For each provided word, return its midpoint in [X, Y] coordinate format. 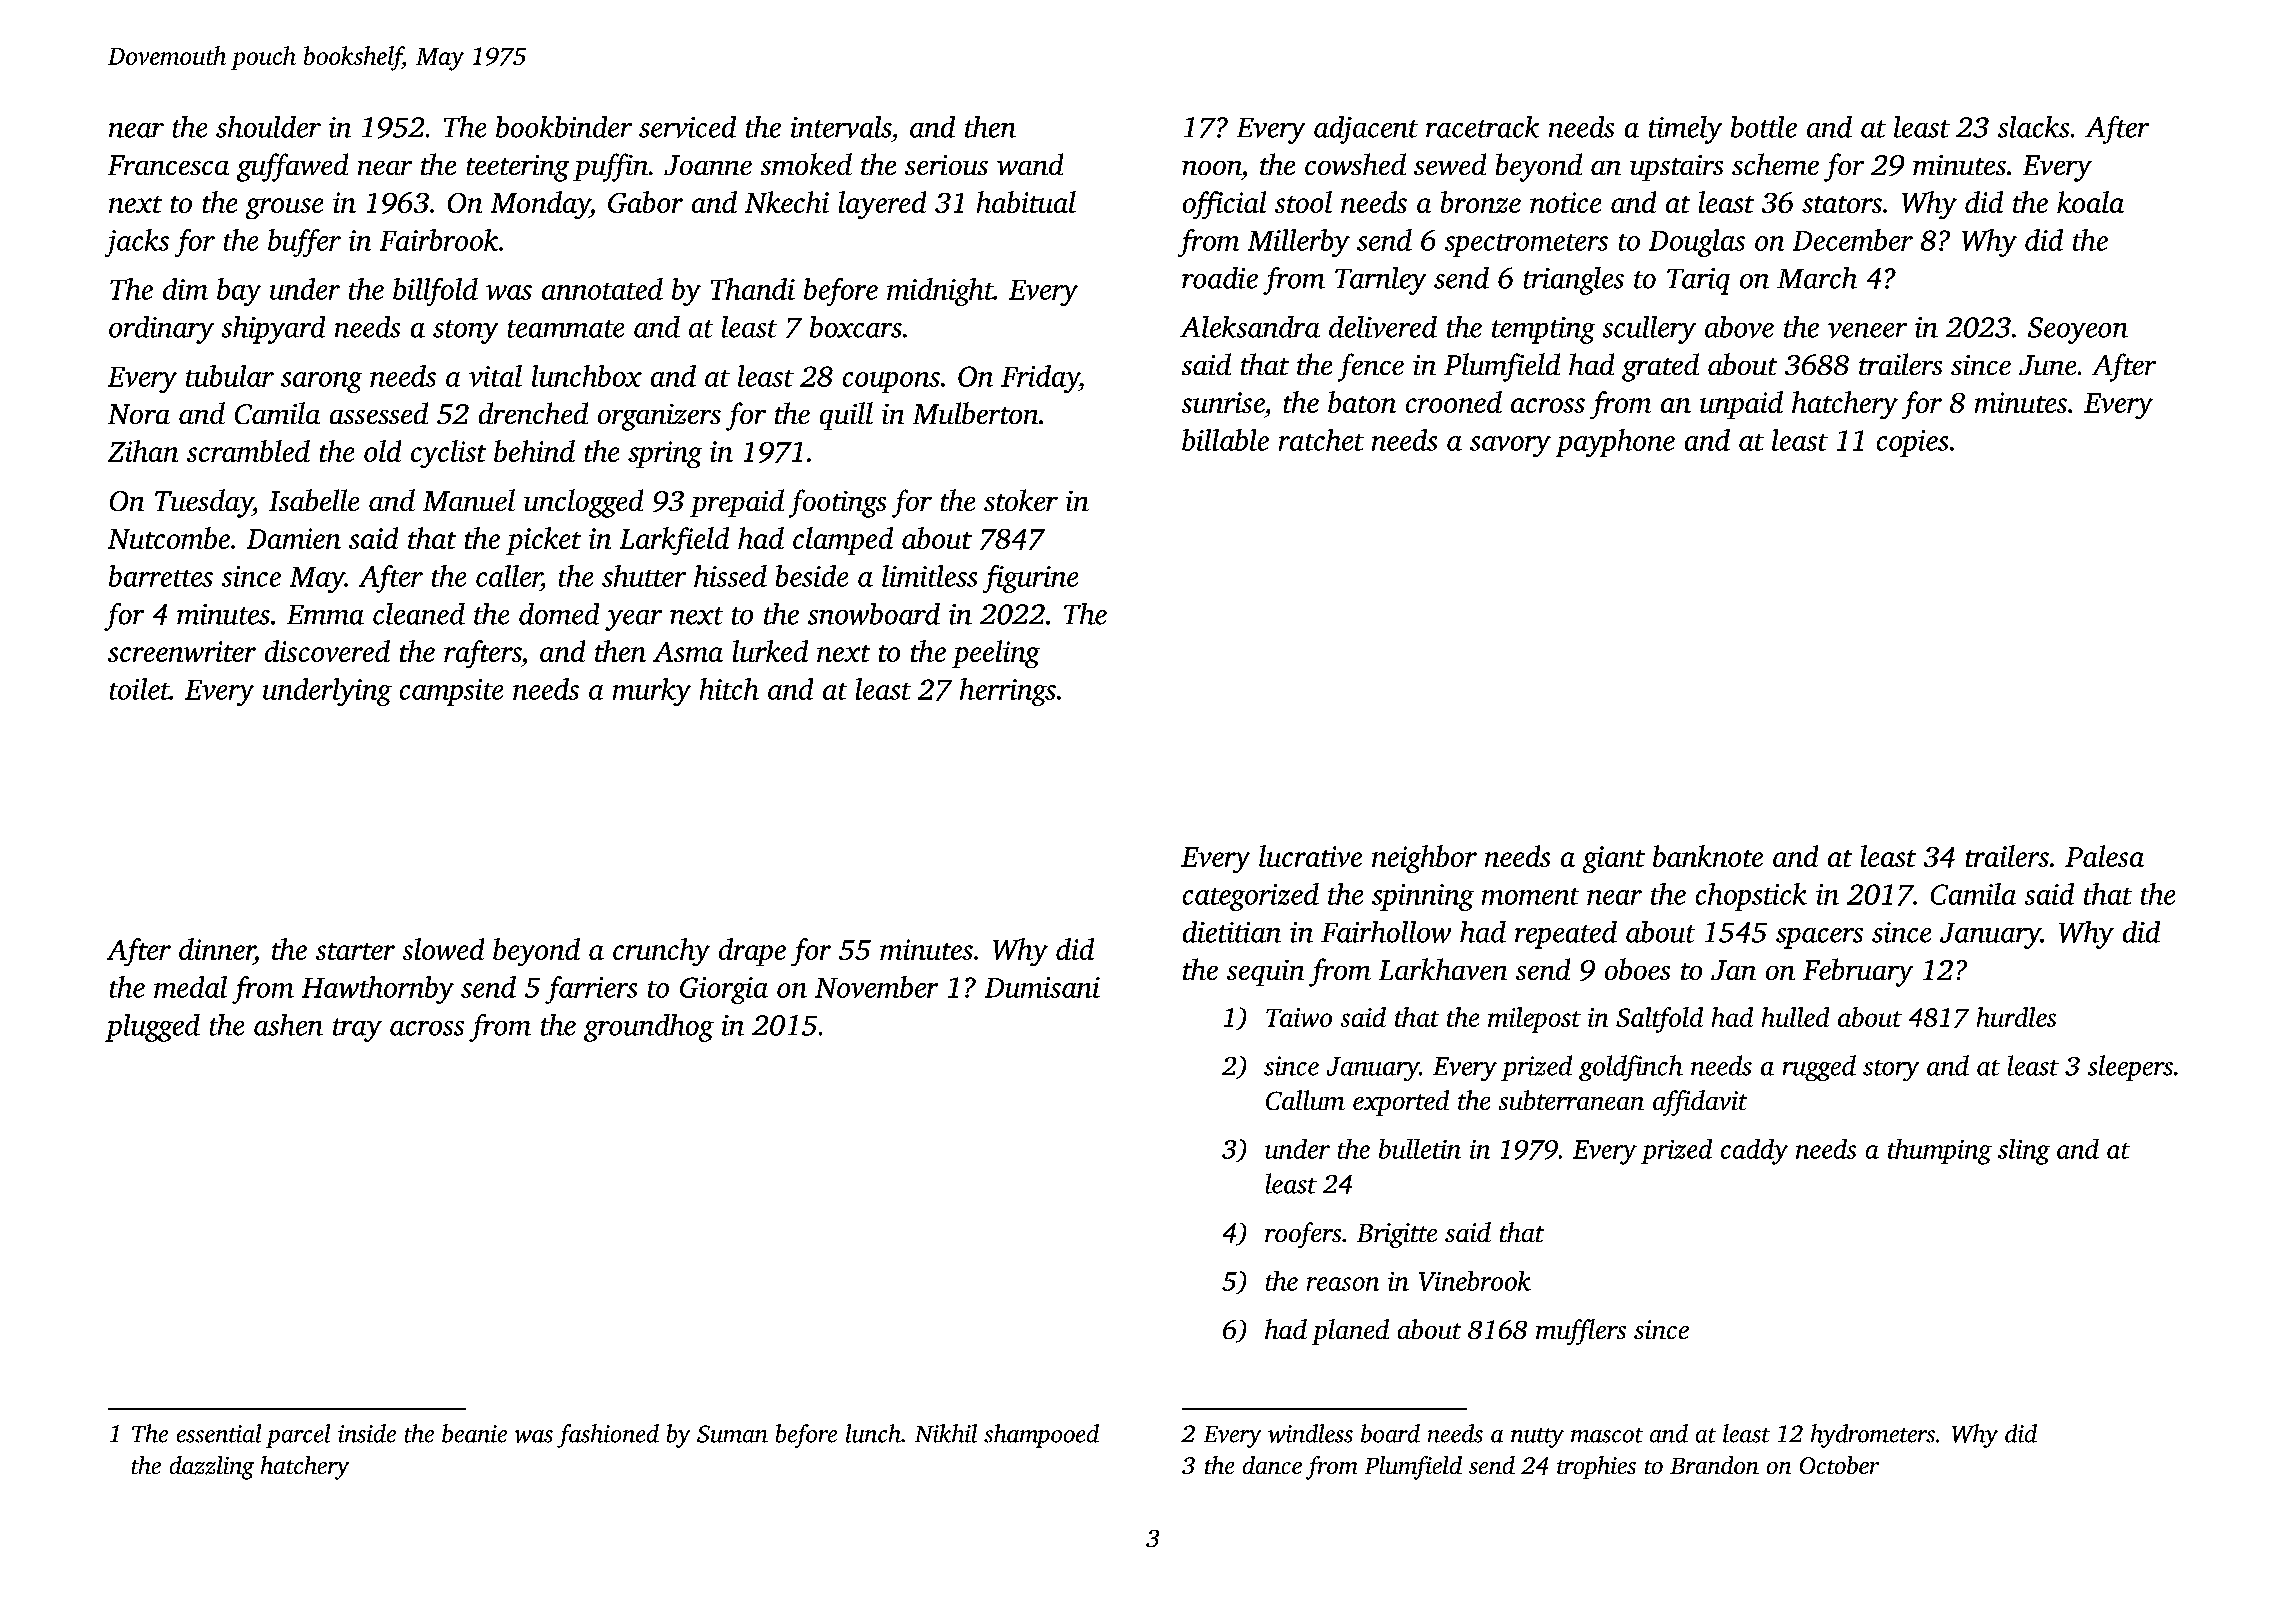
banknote [1708, 856]
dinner [217, 949]
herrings [1008, 692]
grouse [284, 208]
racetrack [1482, 127]
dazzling [212, 1468]
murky [652, 692]
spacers [1819, 938]
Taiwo [1299, 1017]
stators [1842, 204]
